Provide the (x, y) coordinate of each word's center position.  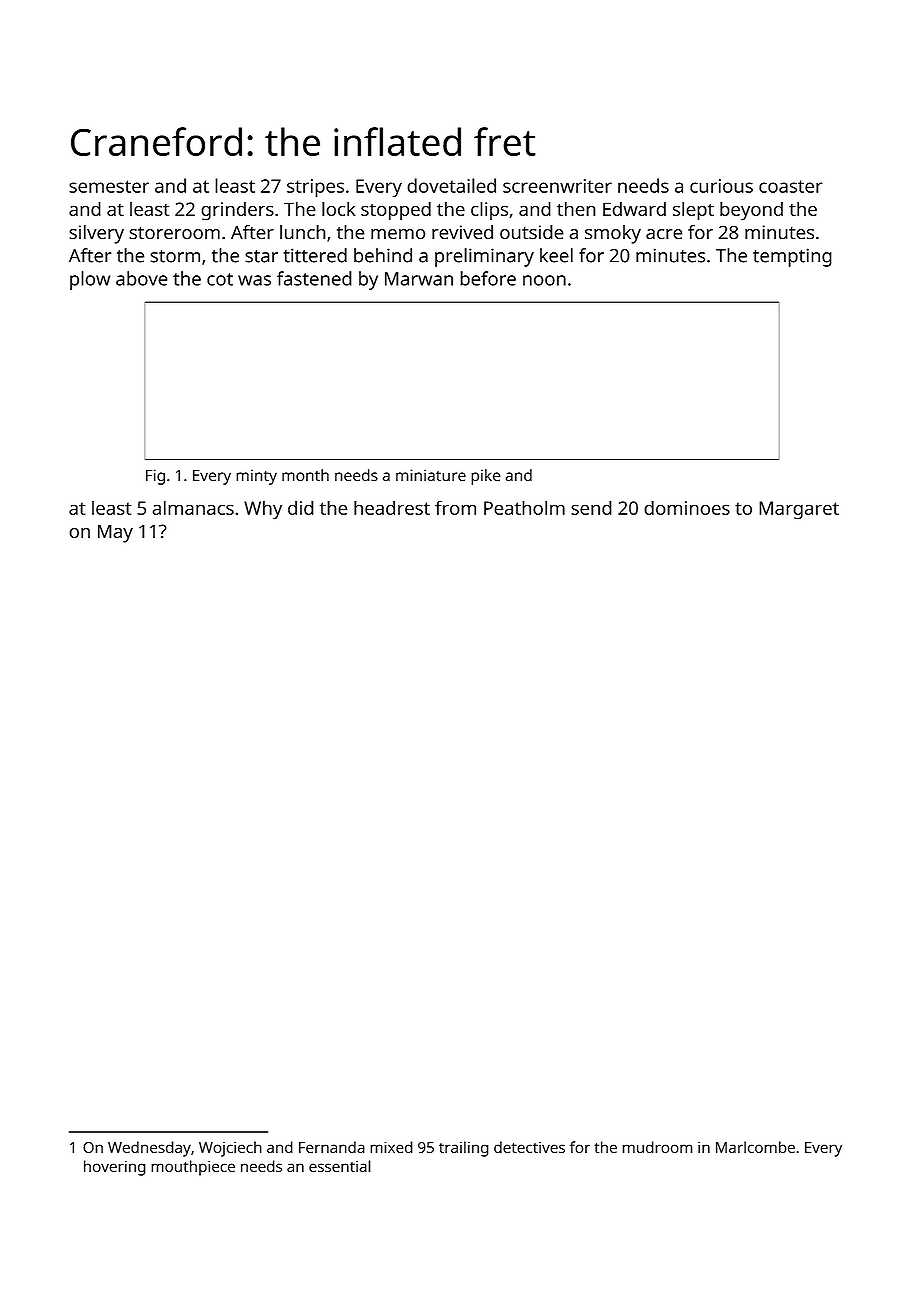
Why (263, 510)
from (455, 507)
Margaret (799, 510)
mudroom (657, 1147)
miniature (431, 475)
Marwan (419, 279)
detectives (529, 1147)
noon (544, 280)
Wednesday (149, 1149)
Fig (155, 477)
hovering (115, 1168)
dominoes (687, 507)
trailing (464, 1149)
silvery (96, 234)
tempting (792, 257)
